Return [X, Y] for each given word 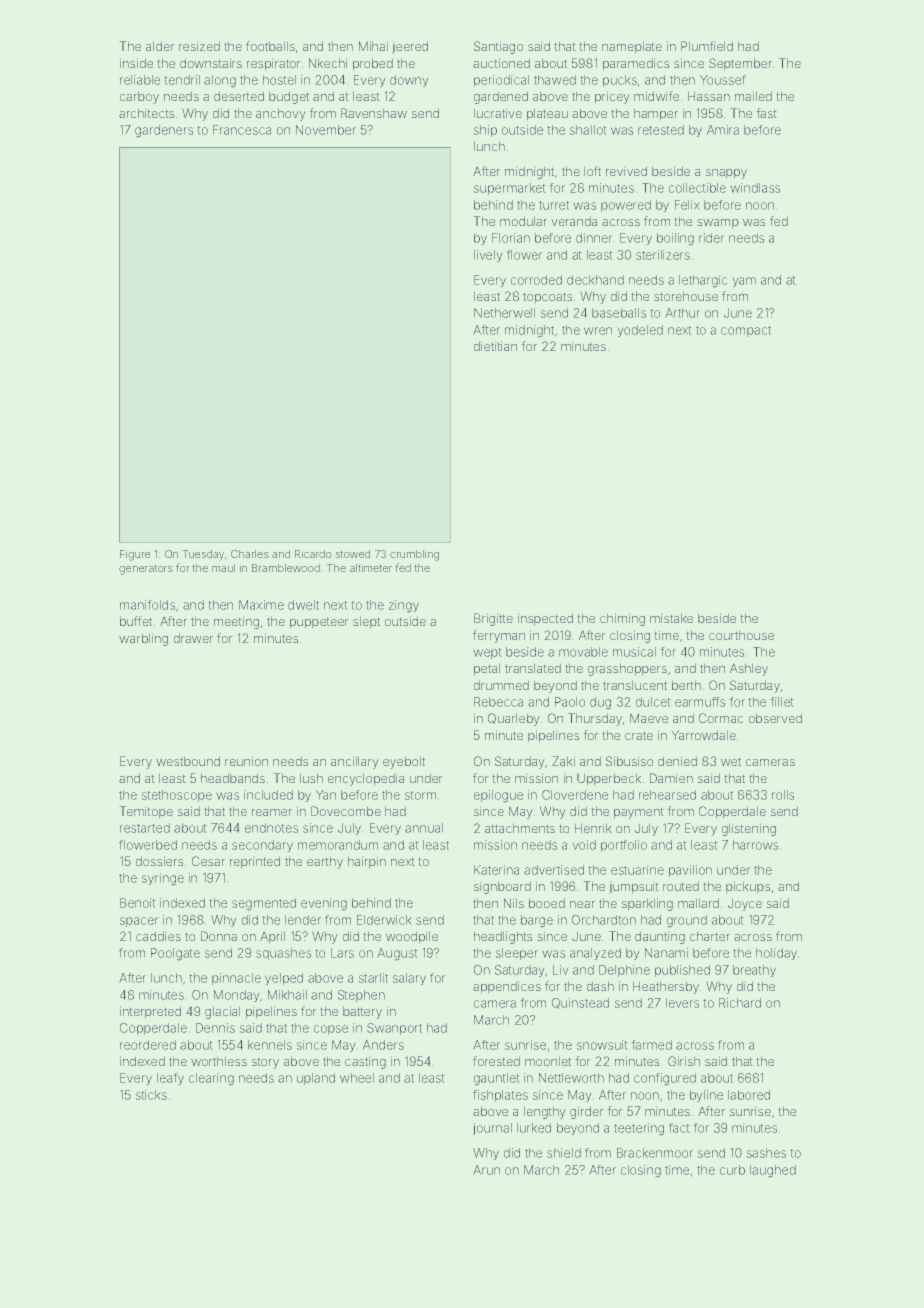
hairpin [367, 862]
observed [775, 718]
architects [146, 113]
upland [316, 1079]
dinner [594, 238]
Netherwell [504, 313]
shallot [588, 130]
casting [365, 1063]
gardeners [164, 131]
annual [424, 828]
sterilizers [663, 255]
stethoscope [177, 796]
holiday [776, 954]
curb [732, 1170]
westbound [188, 761]
